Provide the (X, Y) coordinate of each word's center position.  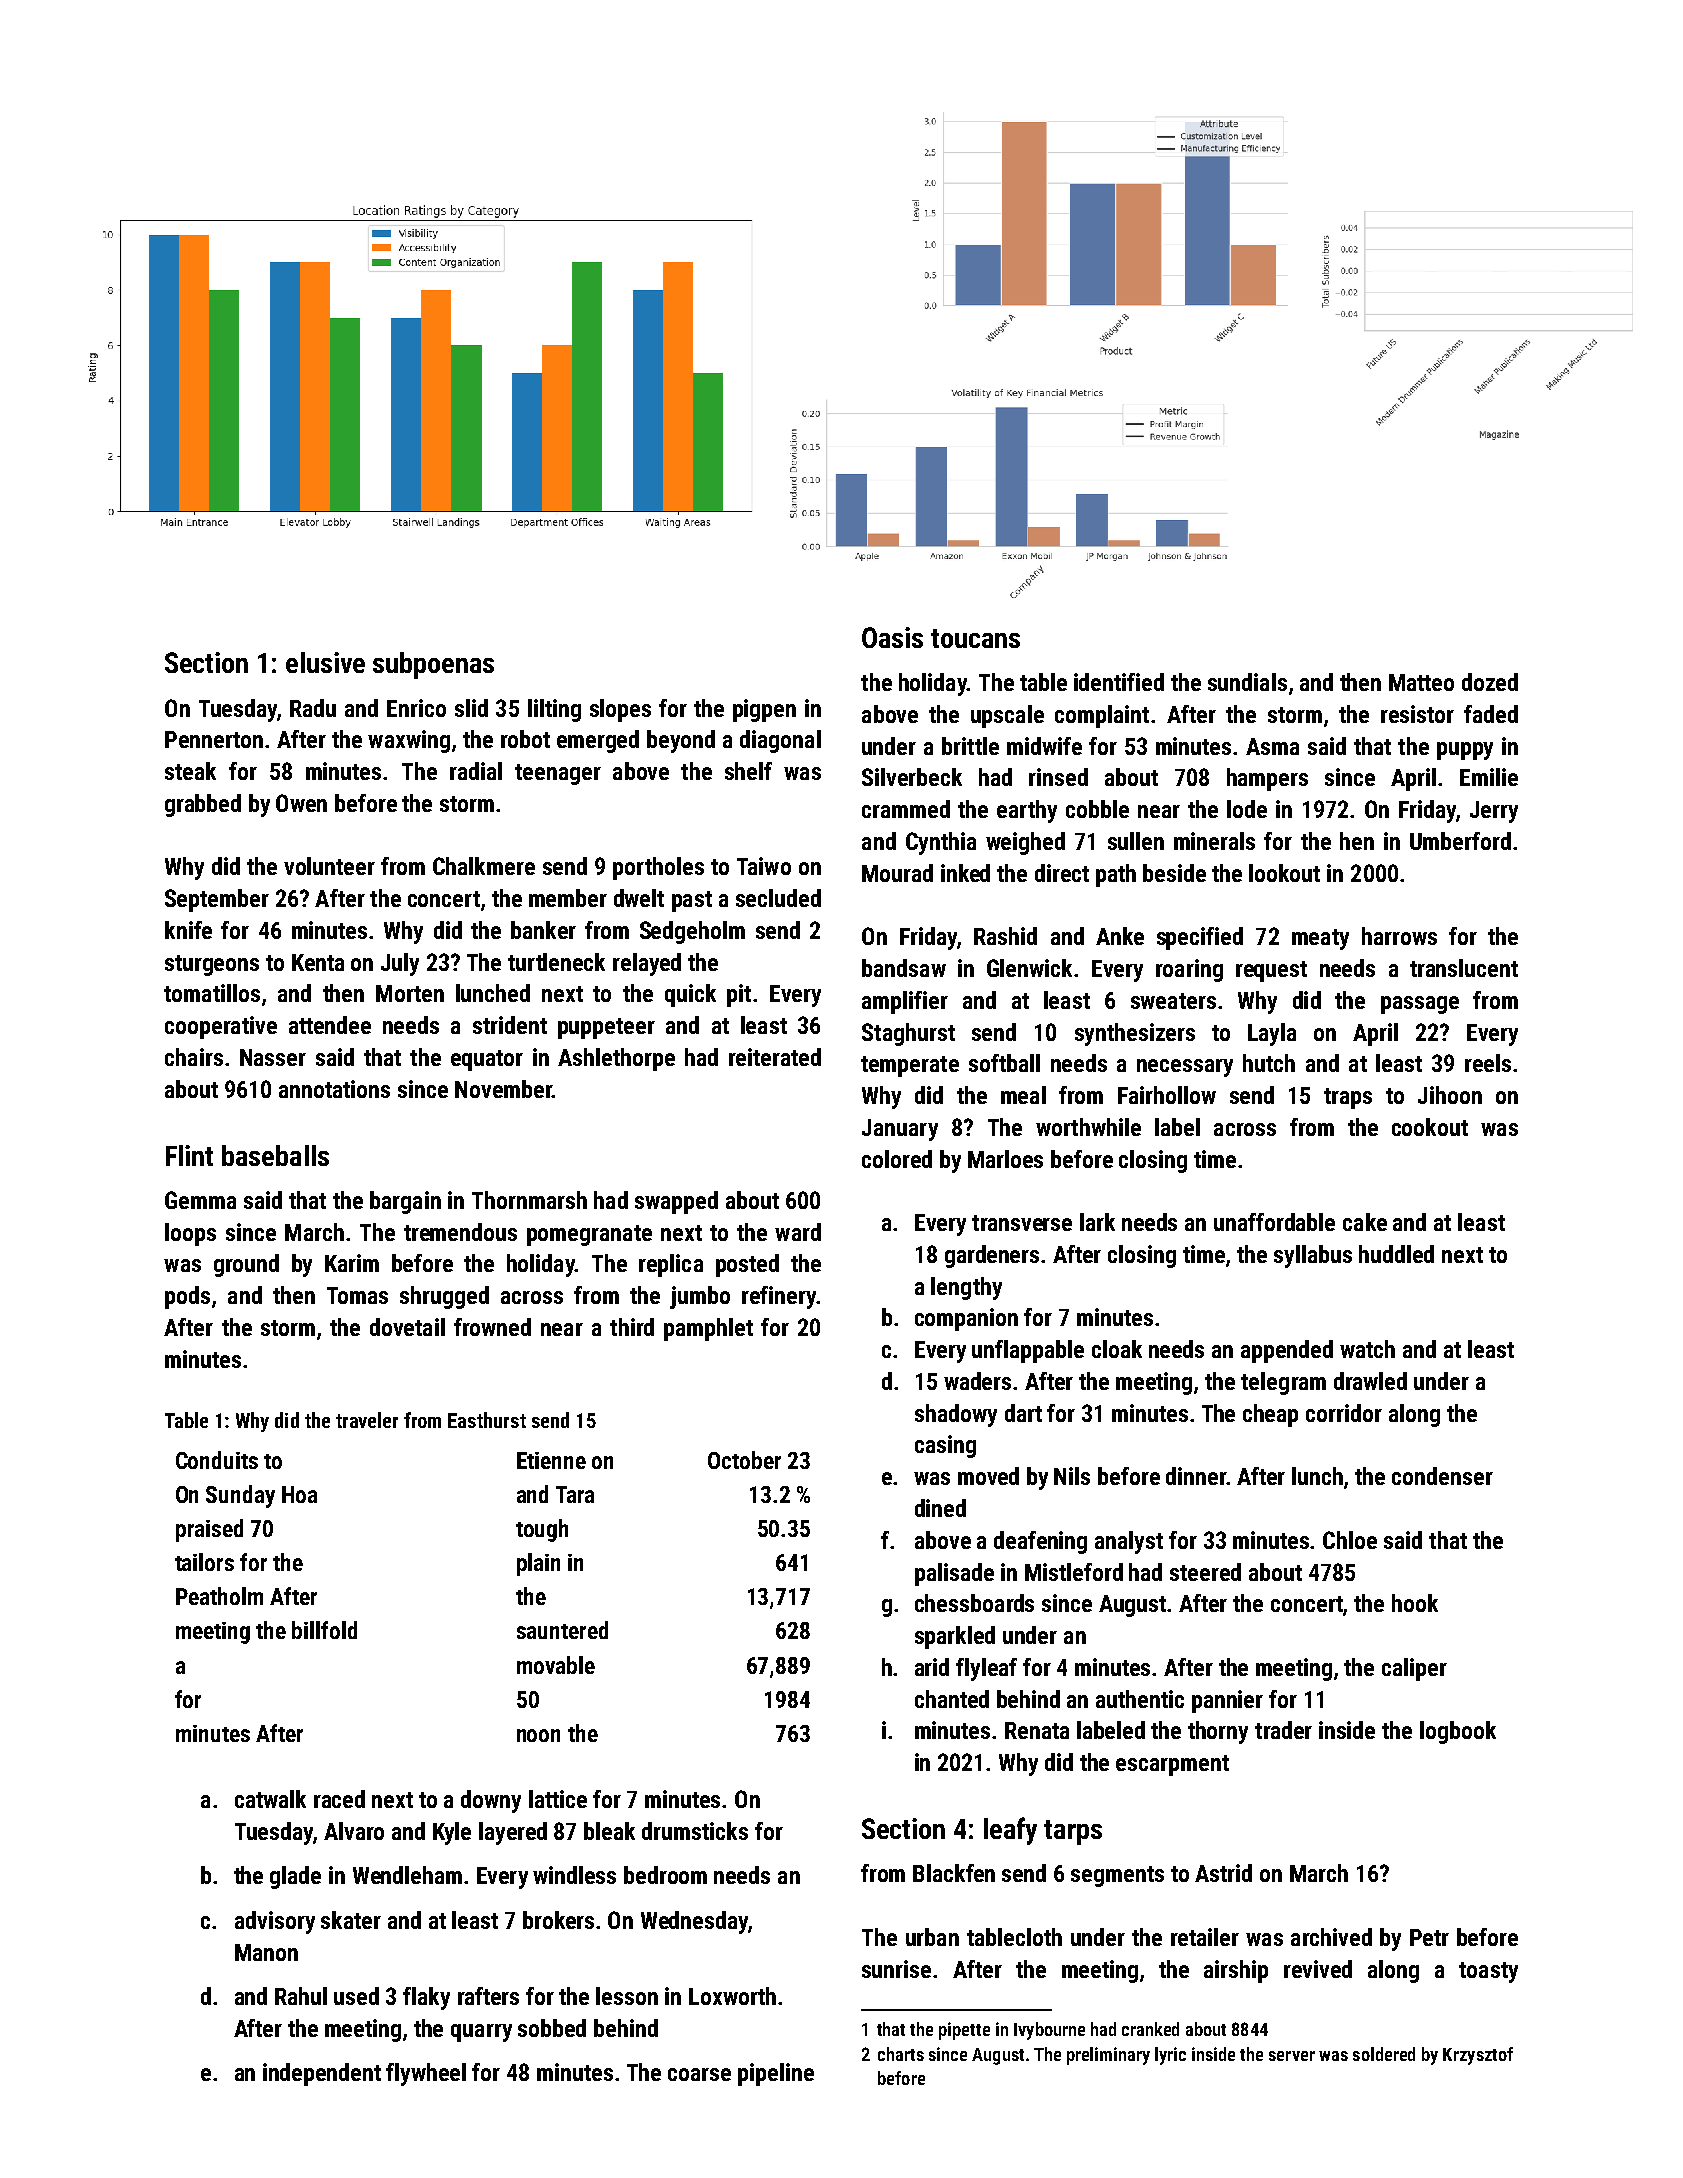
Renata (1037, 1730)
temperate (910, 1066)
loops (190, 1234)
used (356, 1996)
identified (1119, 682)
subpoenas (433, 665)
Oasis (892, 637)
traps (1348, 1098)
